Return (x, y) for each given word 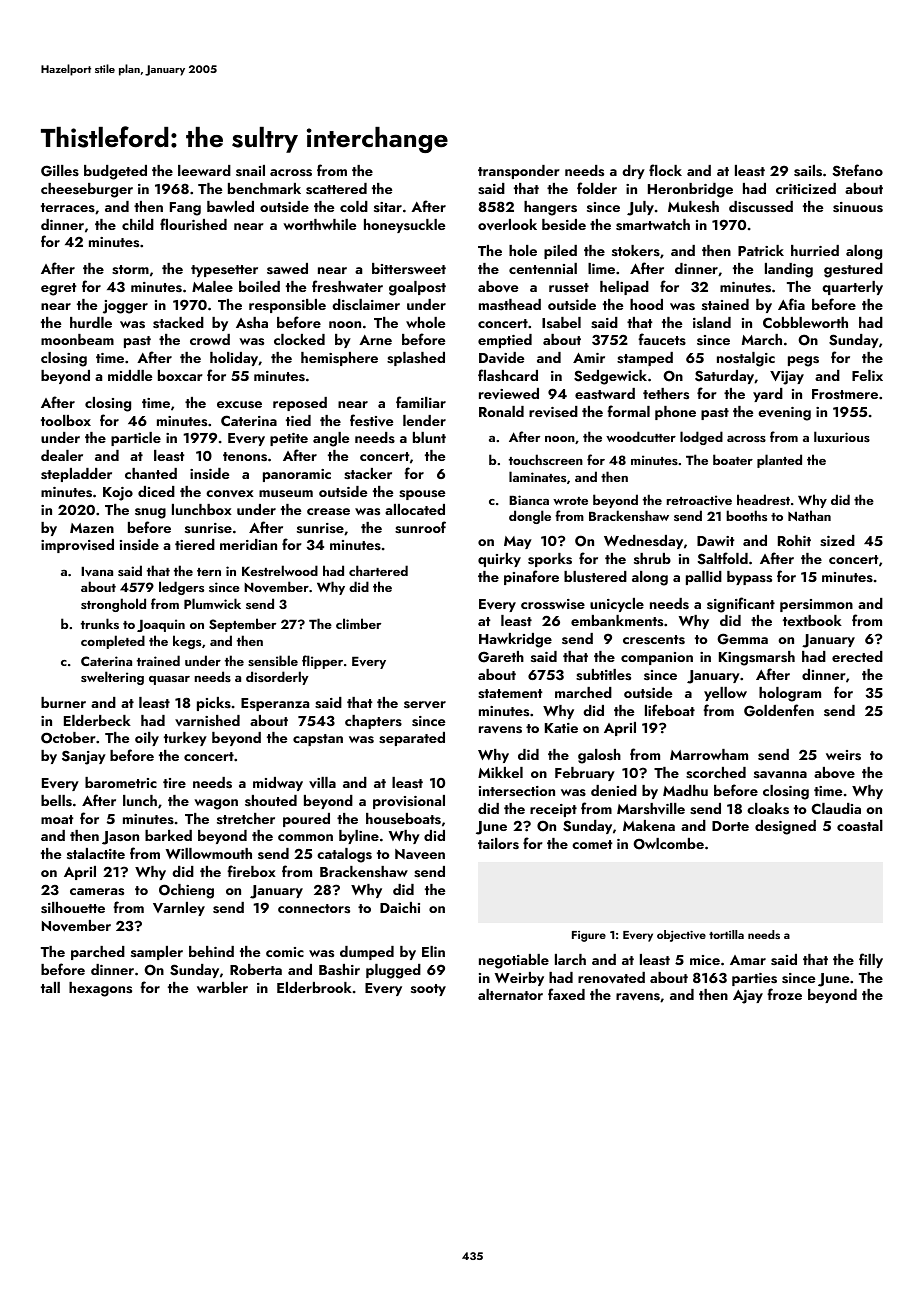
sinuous (858, 207)
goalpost (417, 288)
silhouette (73, 908)
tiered (195, 544)
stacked (178, 323)
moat (57, 819)
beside (564, 224)
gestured (853, 270)
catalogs (344, 855)
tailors (498, 843)
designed (785, 827)
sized (837, 541)
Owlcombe (669, 844)
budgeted (115, 172)
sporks (550, 560)
